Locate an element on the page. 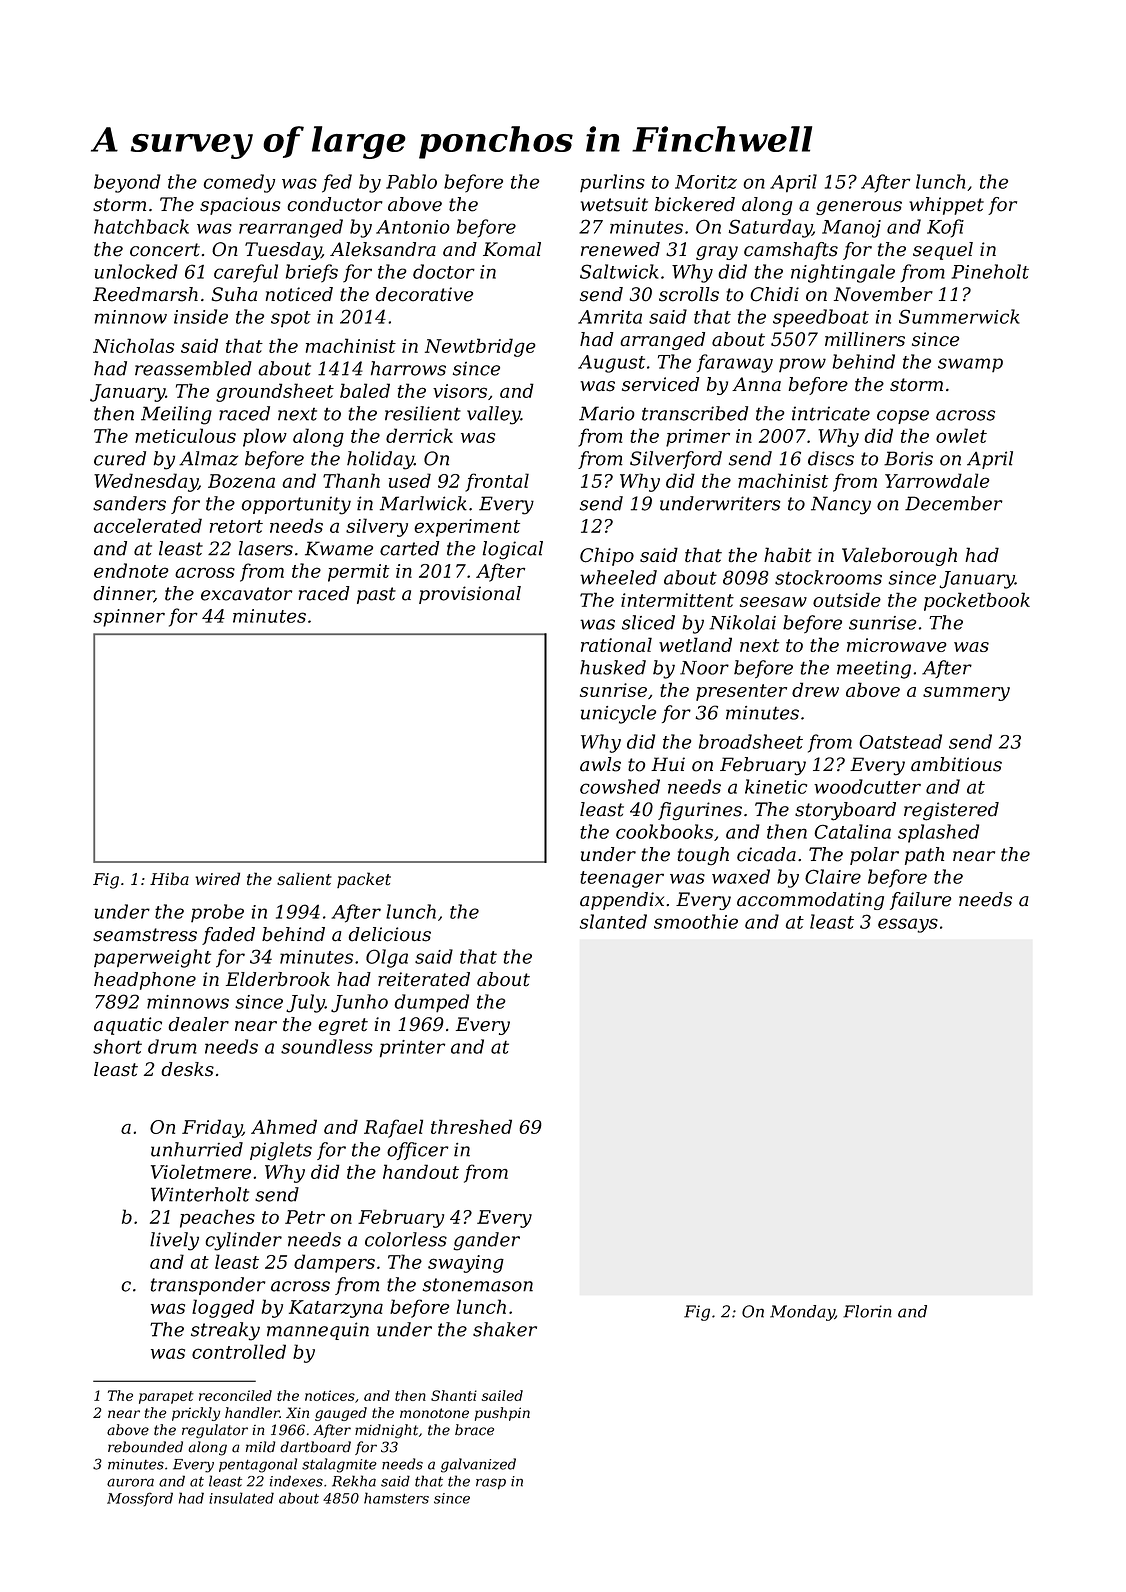  summery is located at coordinates (966, 694).
